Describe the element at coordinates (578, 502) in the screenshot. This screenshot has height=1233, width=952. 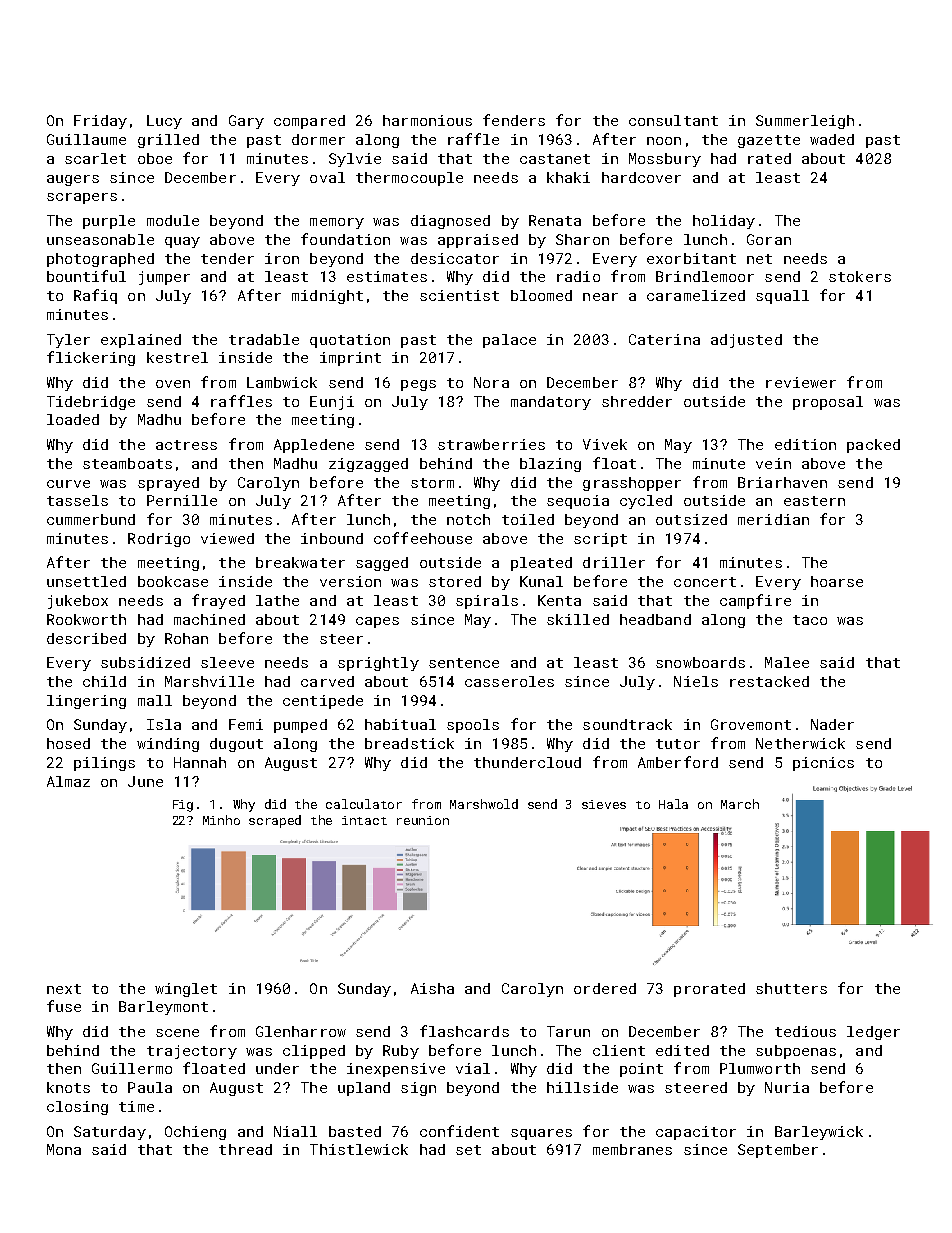
I see `sequoia` at that location.
